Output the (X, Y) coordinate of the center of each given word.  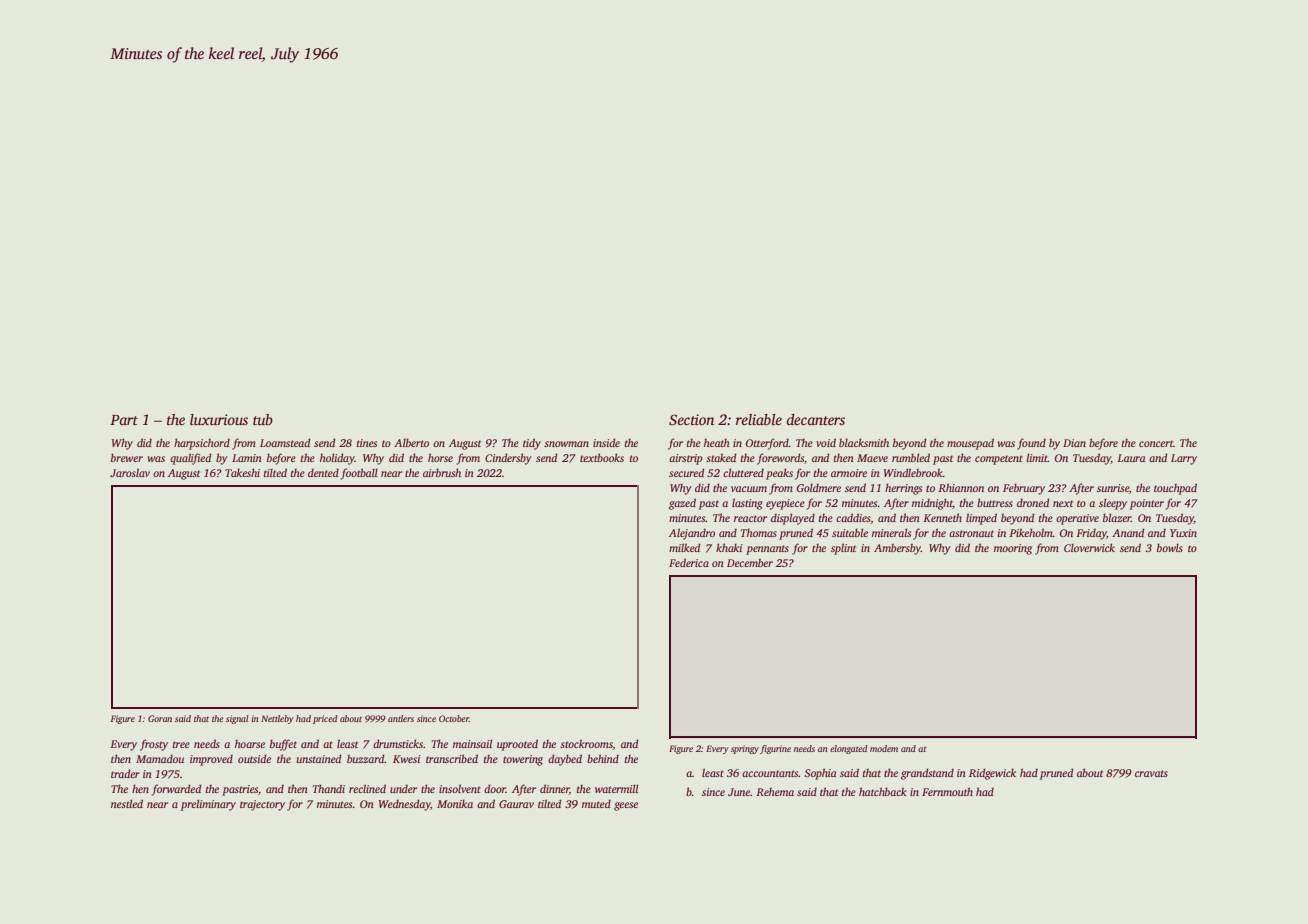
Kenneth (942, 517)
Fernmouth (947, 791)
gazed (682, 504)
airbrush (442, 472)
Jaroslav (130, 472)
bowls (1170, 547)
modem (884, 748)
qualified (190, 459)
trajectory (262, 805)
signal (237, 719)
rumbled (911, 457)
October (454, 718)
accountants (770, 773)
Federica (689, 562)
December (750, 562)
